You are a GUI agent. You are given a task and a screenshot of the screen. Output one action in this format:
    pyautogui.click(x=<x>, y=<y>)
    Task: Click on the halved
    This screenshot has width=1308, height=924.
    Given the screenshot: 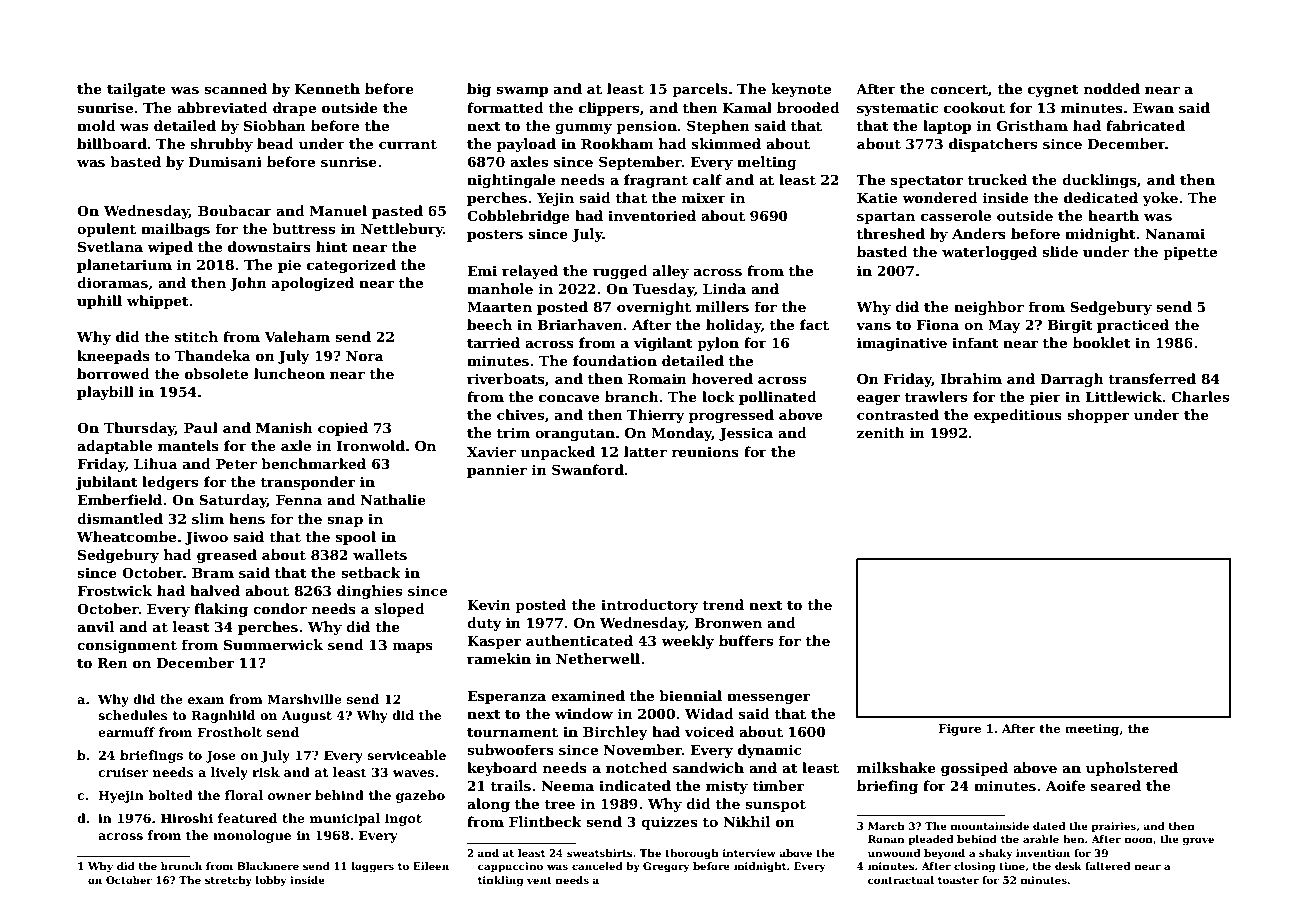 What is the action you would take?
    pyautogui.click(x=215, y=590)
